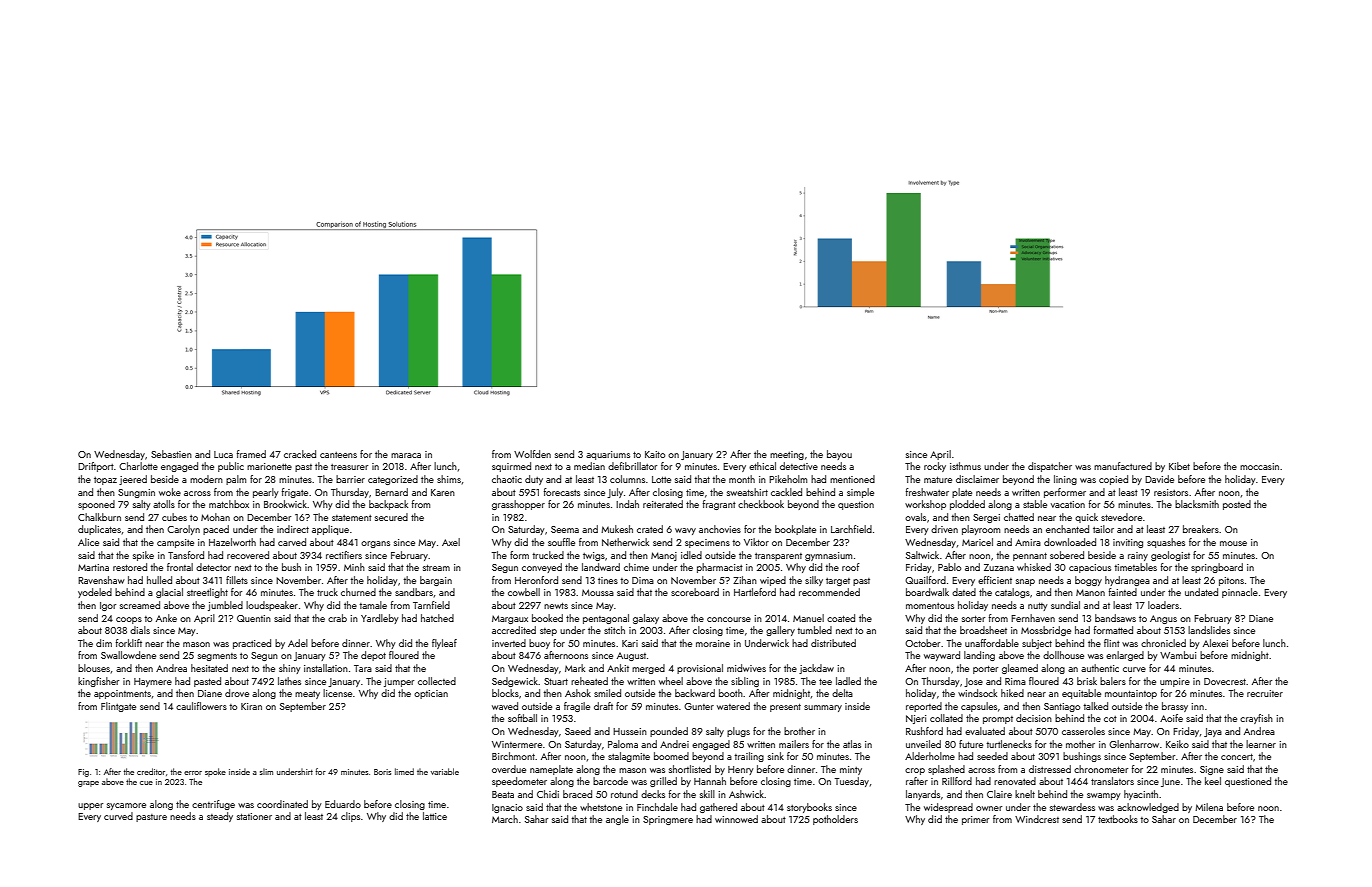 The image size is (1372, 887). What do you see at coordinates (655, 454) in the screenshot?
I see `Kaito` at bounding box center [655, 454].
